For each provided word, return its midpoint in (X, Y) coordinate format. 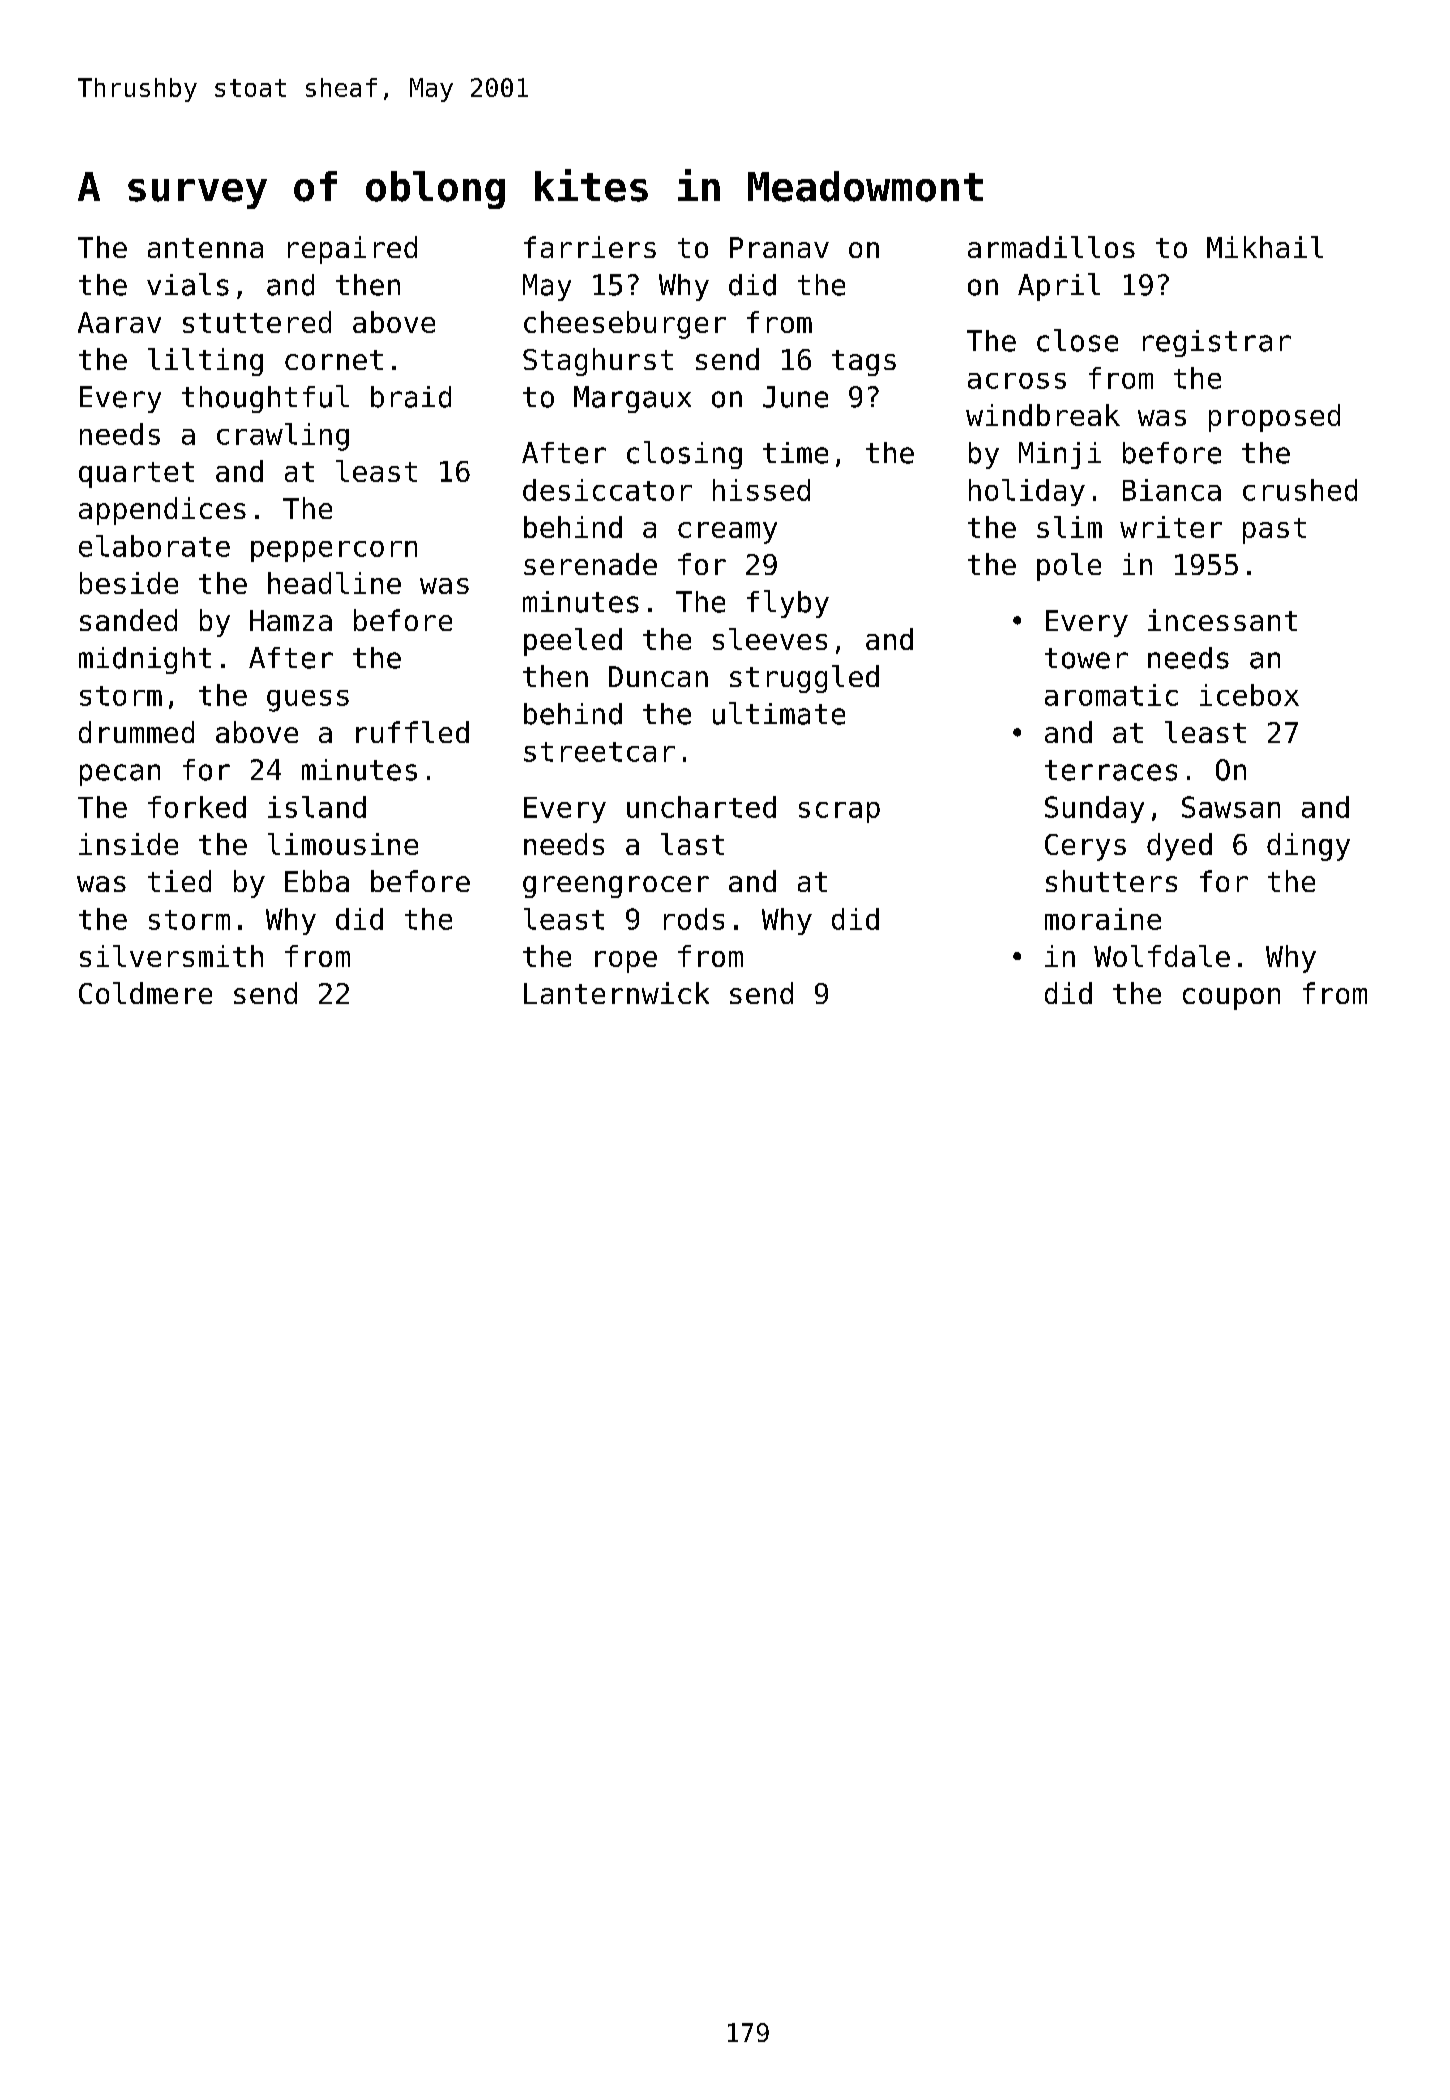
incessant (1222, 620)
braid (411, 397)
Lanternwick (616, 993)
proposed (1274, 418)
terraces (1111, 770)
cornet (334, 360)
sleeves (770, 639)
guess (308, 701)
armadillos (1051, 247)
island (317, 807)
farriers (590, 247)
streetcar (599, 752)
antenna (205, 248)
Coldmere (145, 993)
